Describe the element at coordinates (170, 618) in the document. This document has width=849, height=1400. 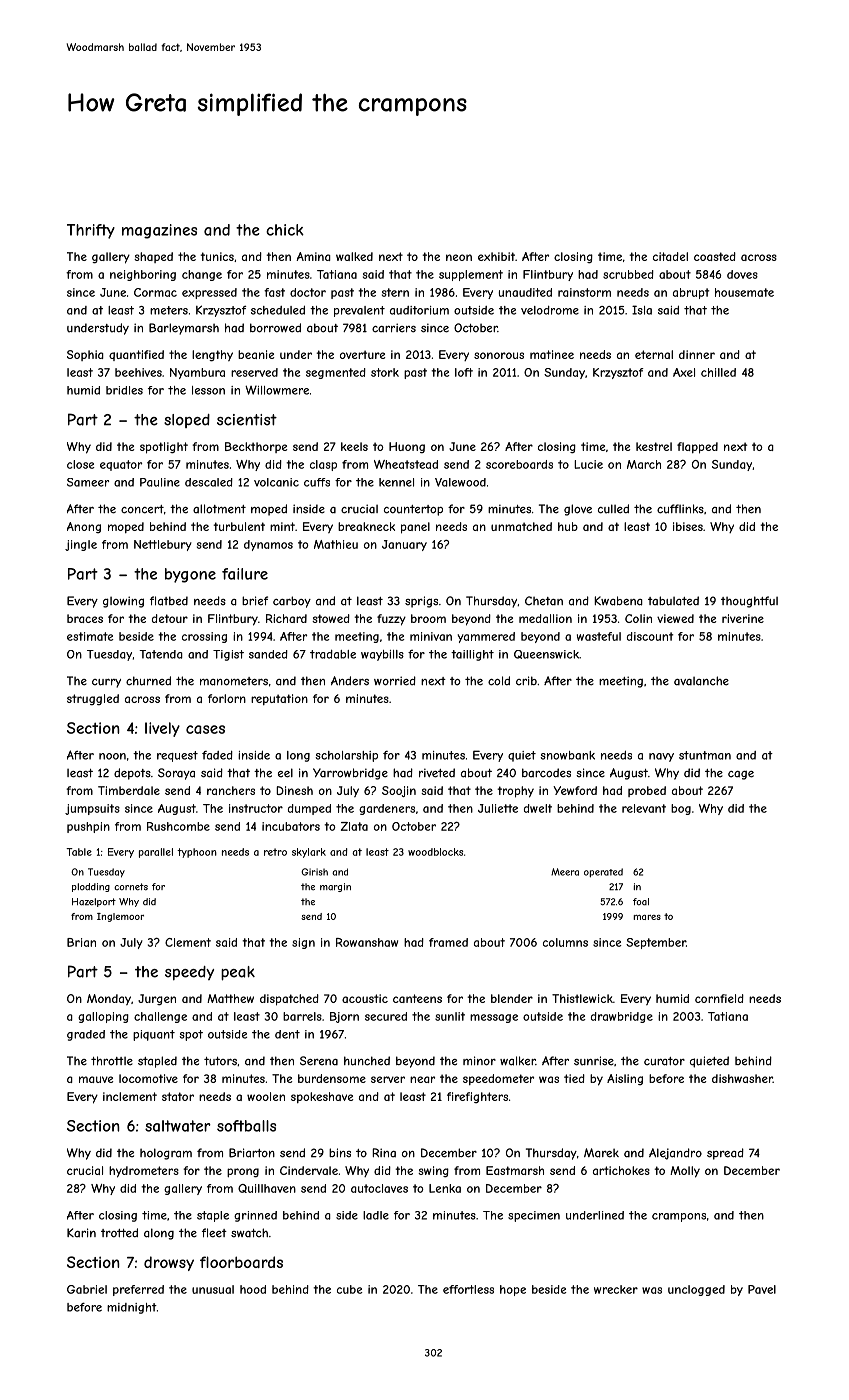
I see `detour` at that location.
